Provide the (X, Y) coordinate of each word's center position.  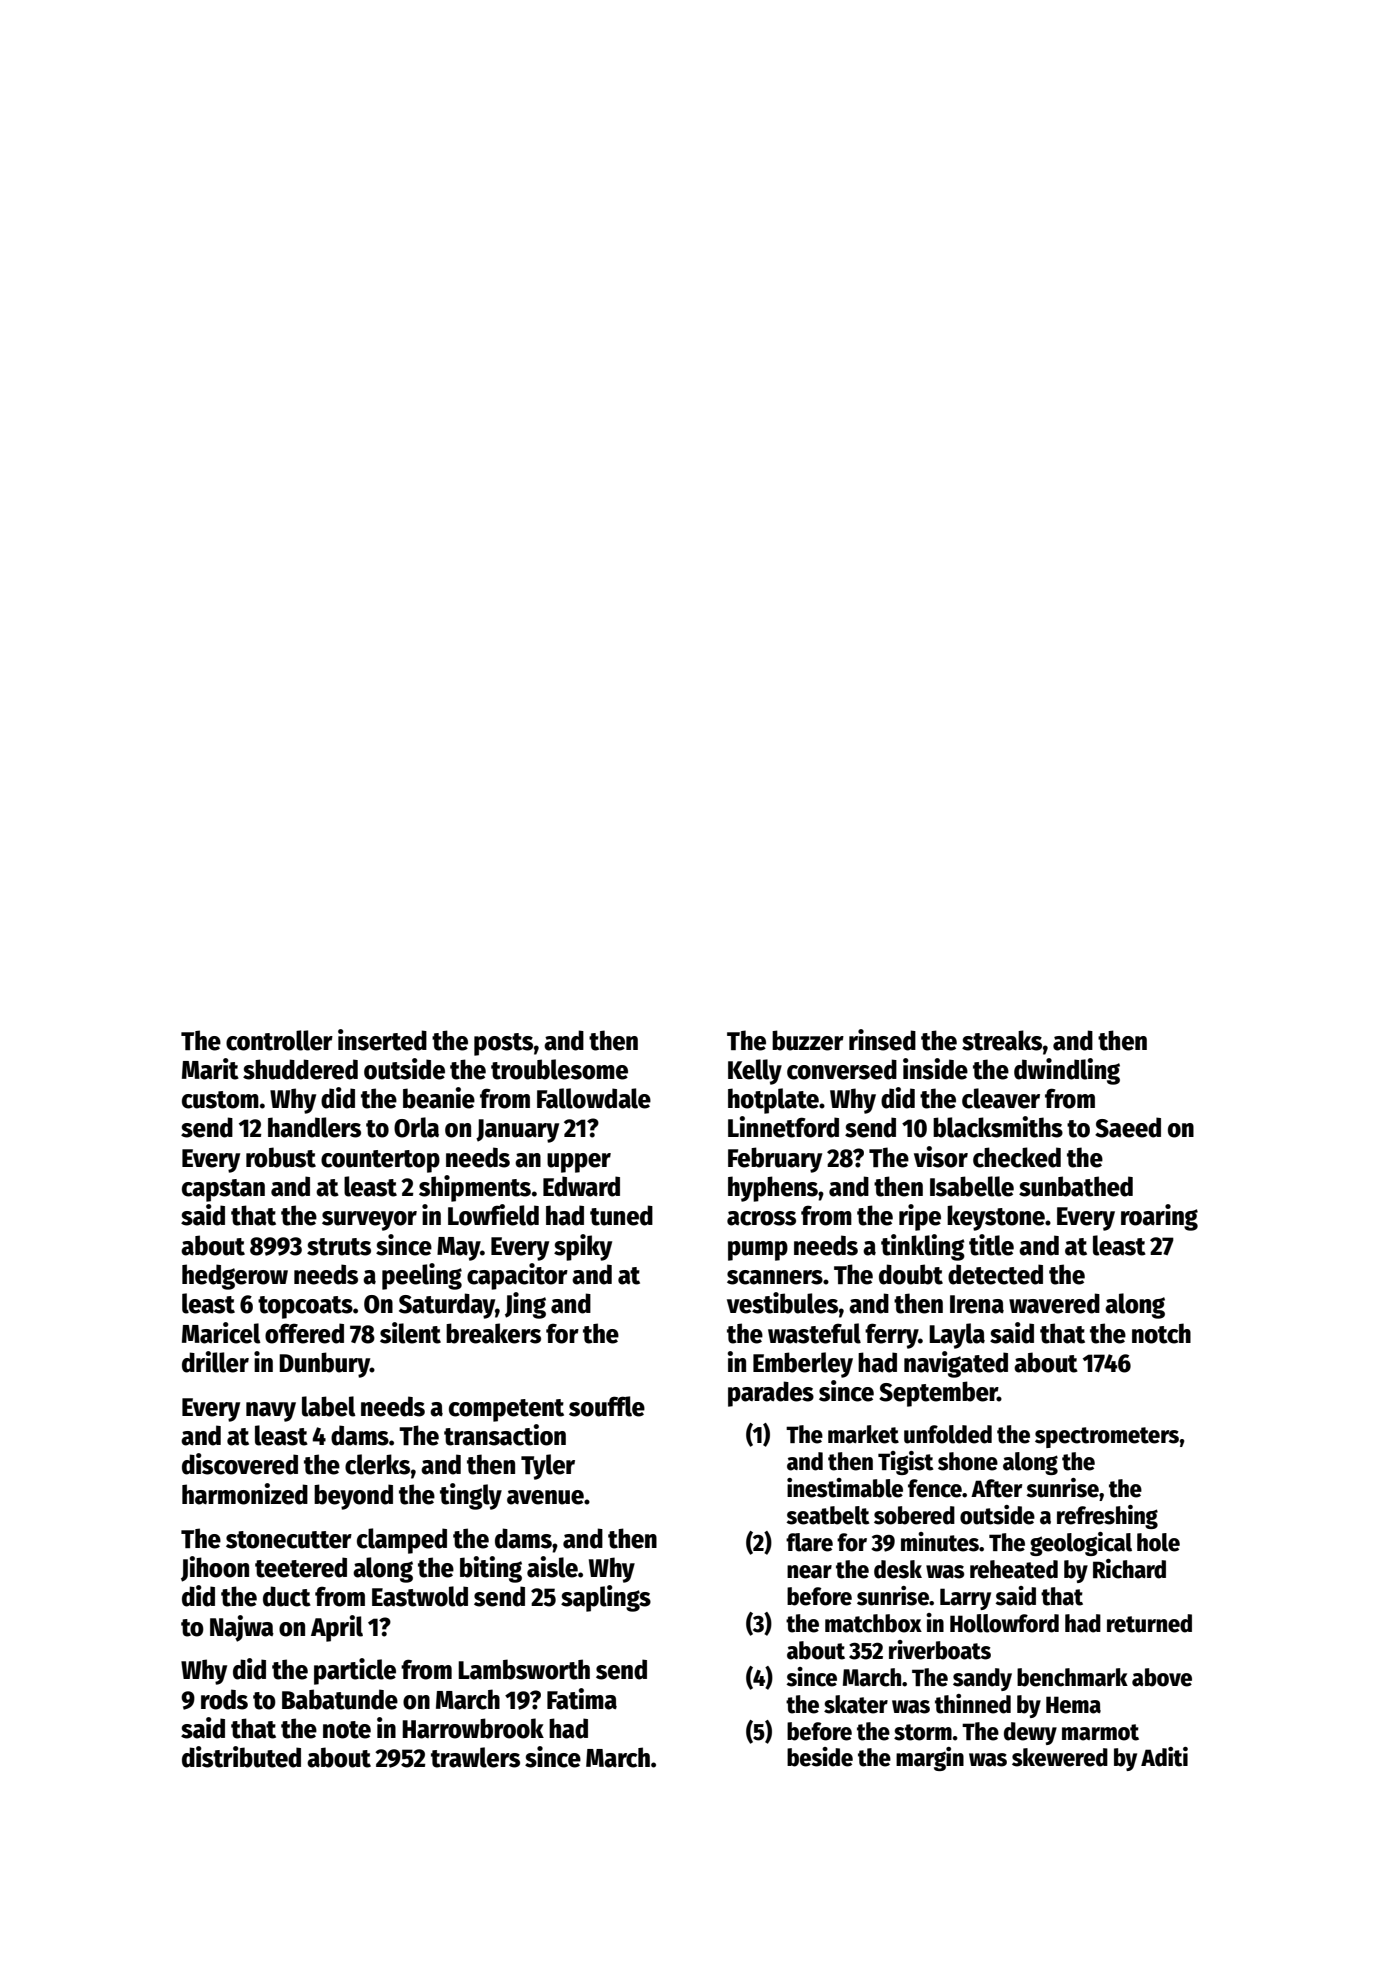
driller (215, 1362)
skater (856, 1704)
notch (1161, 1333)
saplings (606, 1598)
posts (503, 1044)
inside (935, 1069)
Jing (525, 1305)
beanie (439, 1098)
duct (287, 1596)
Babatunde (340, 1699)
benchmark (1072, 1677)
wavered (1054, 1303)
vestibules (782, 1303)
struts (339, 1247)
